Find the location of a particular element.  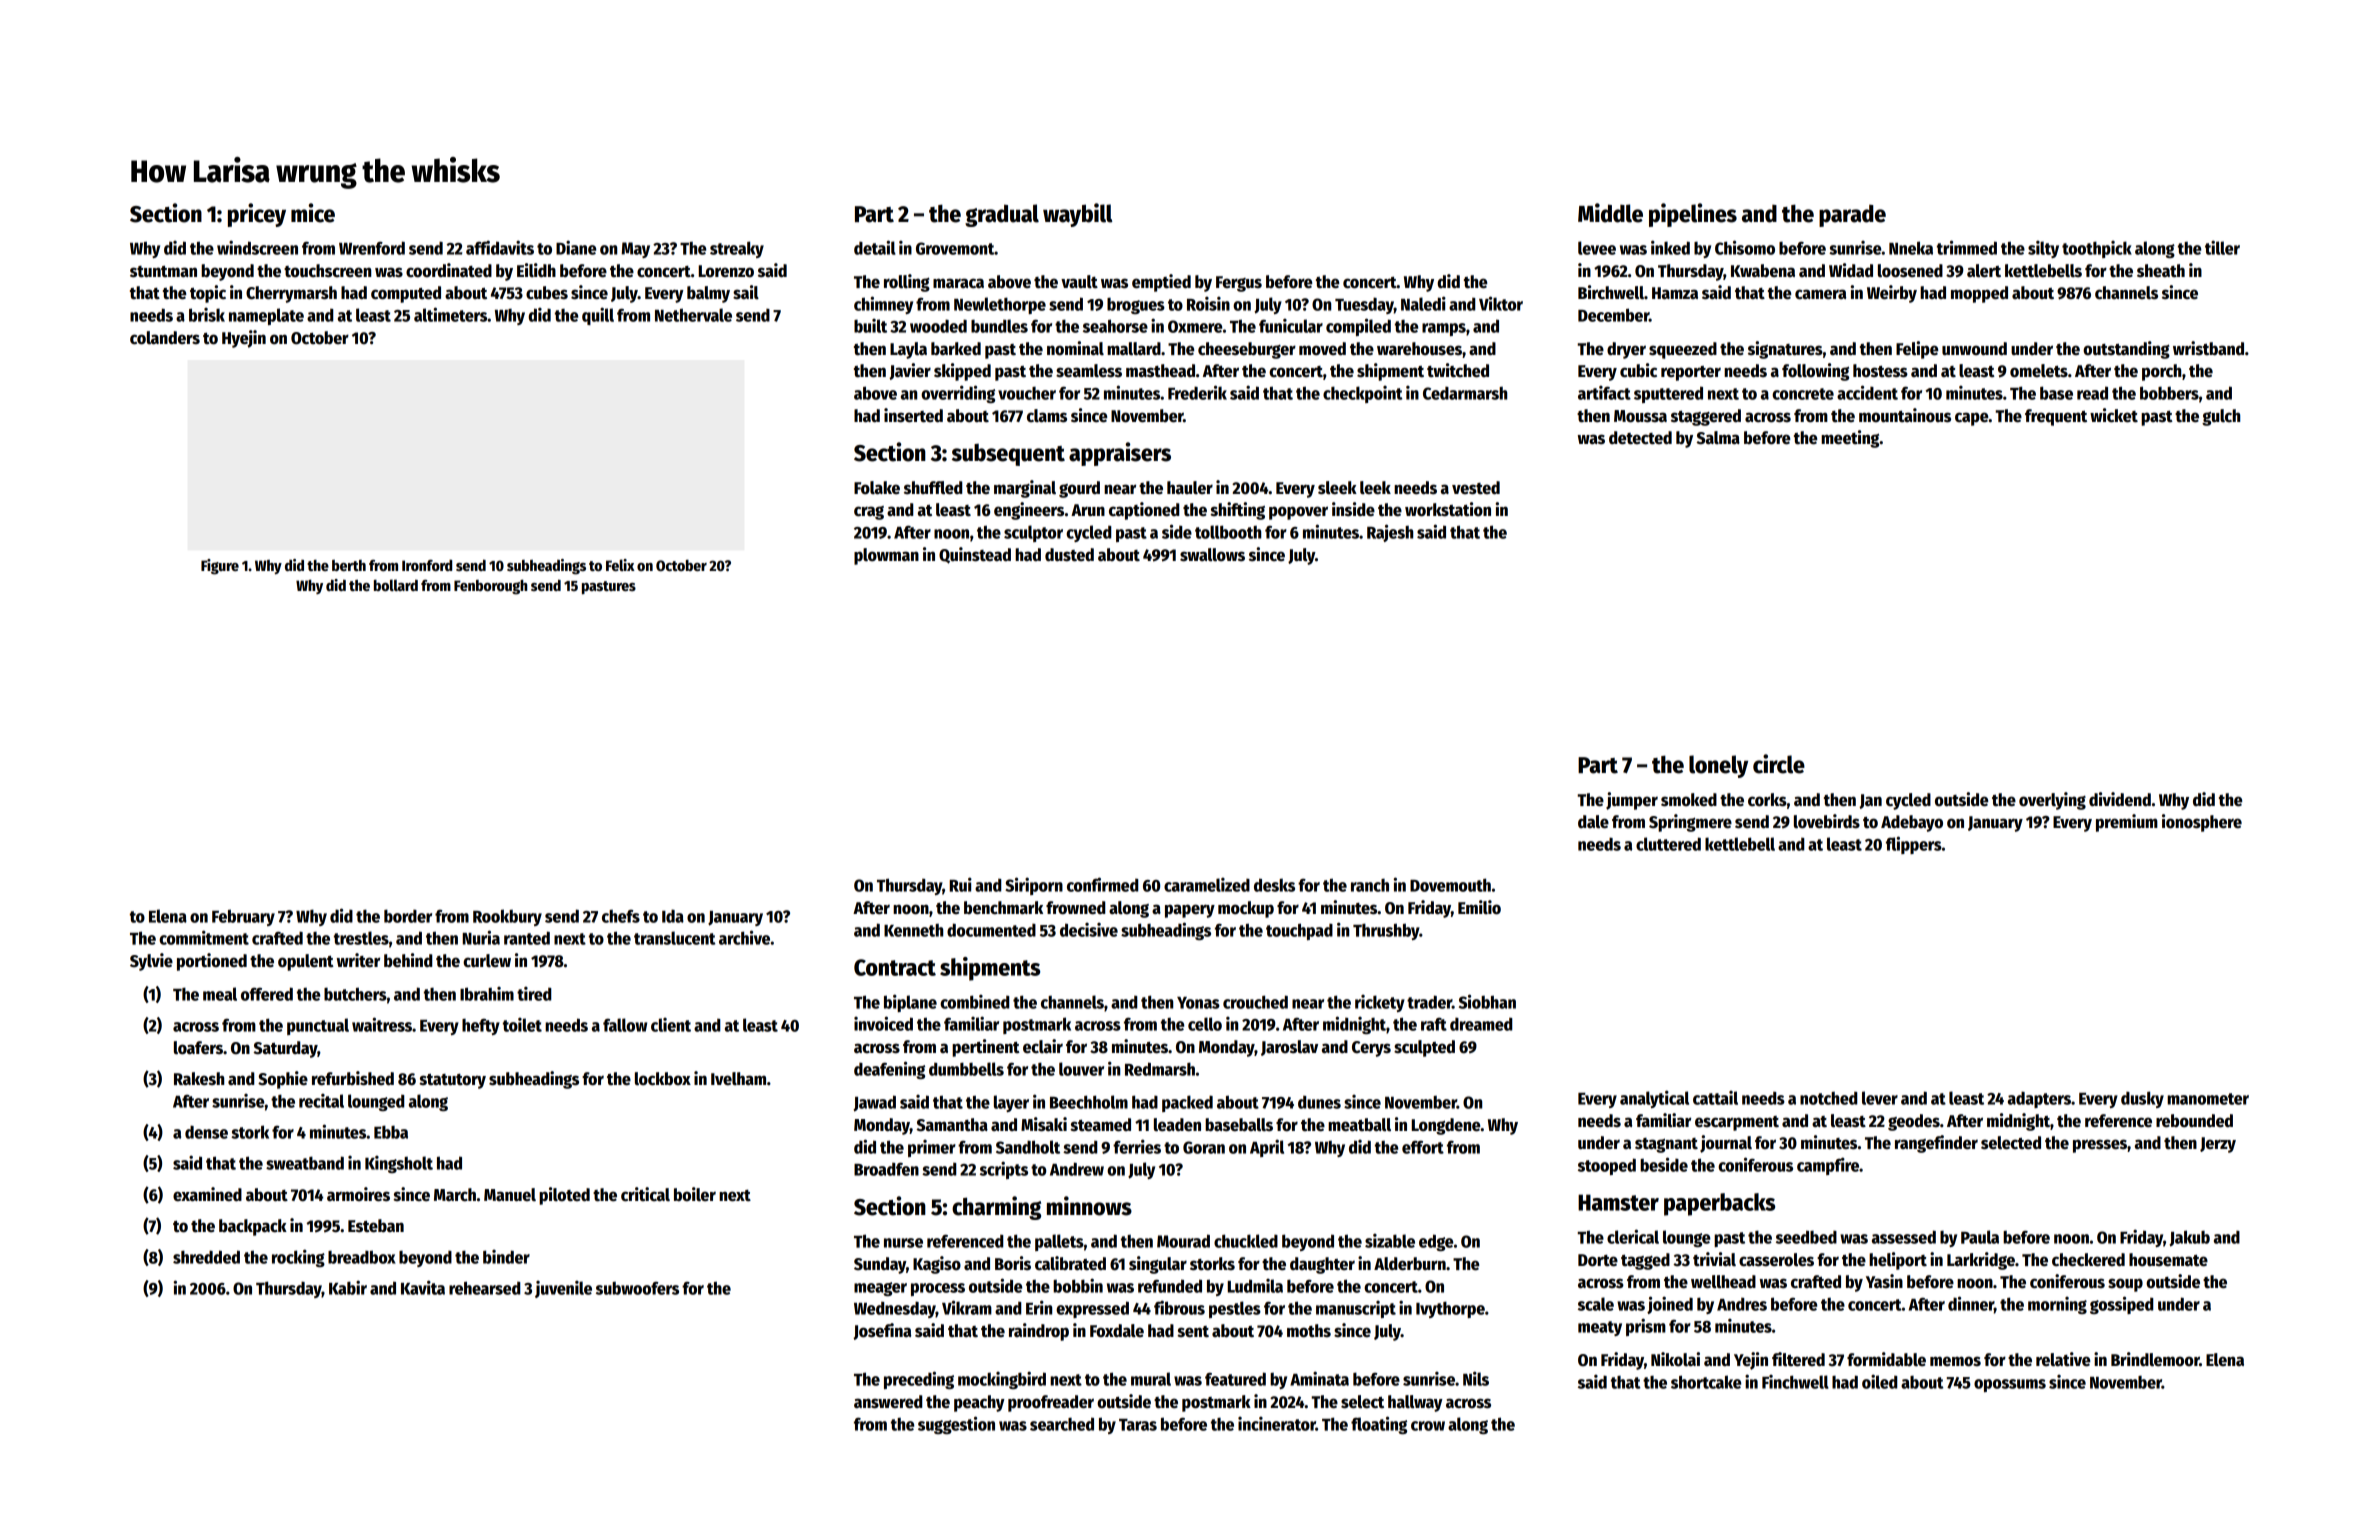

lonely is located at coordinates (1718, 766).
